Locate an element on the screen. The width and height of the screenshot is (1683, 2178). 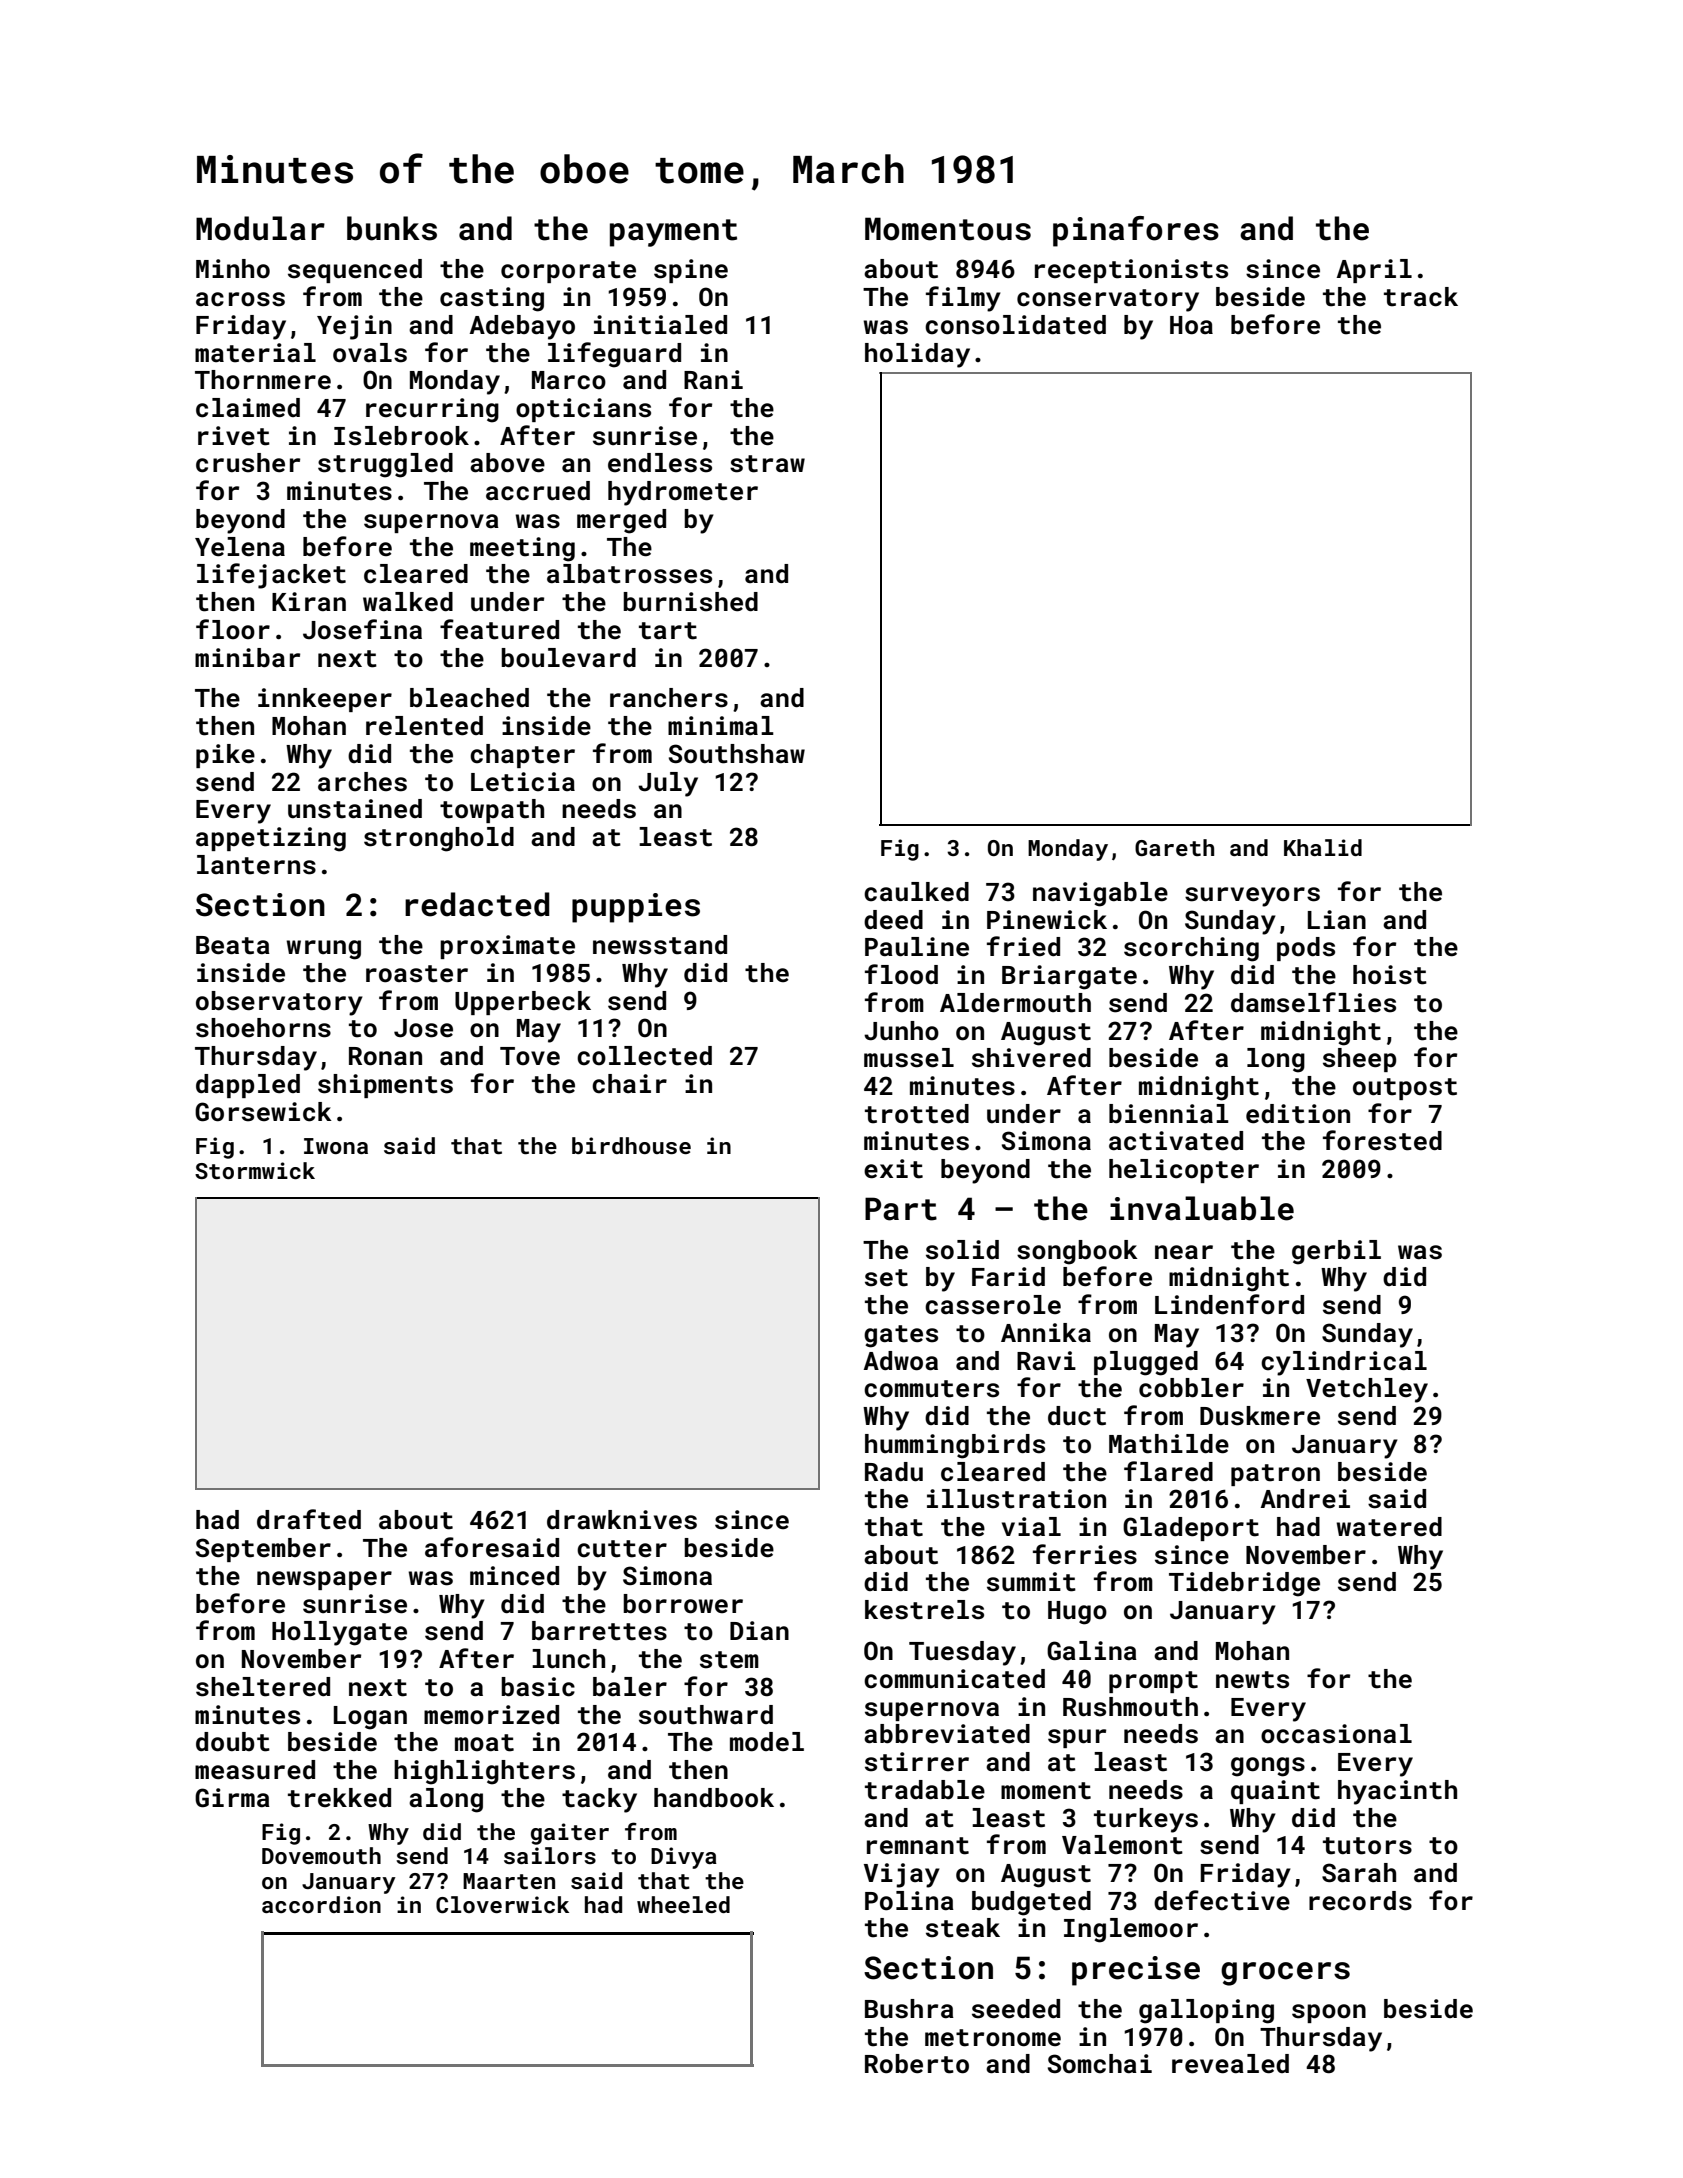
Somchai is located at coordinates (1100, 2064).
